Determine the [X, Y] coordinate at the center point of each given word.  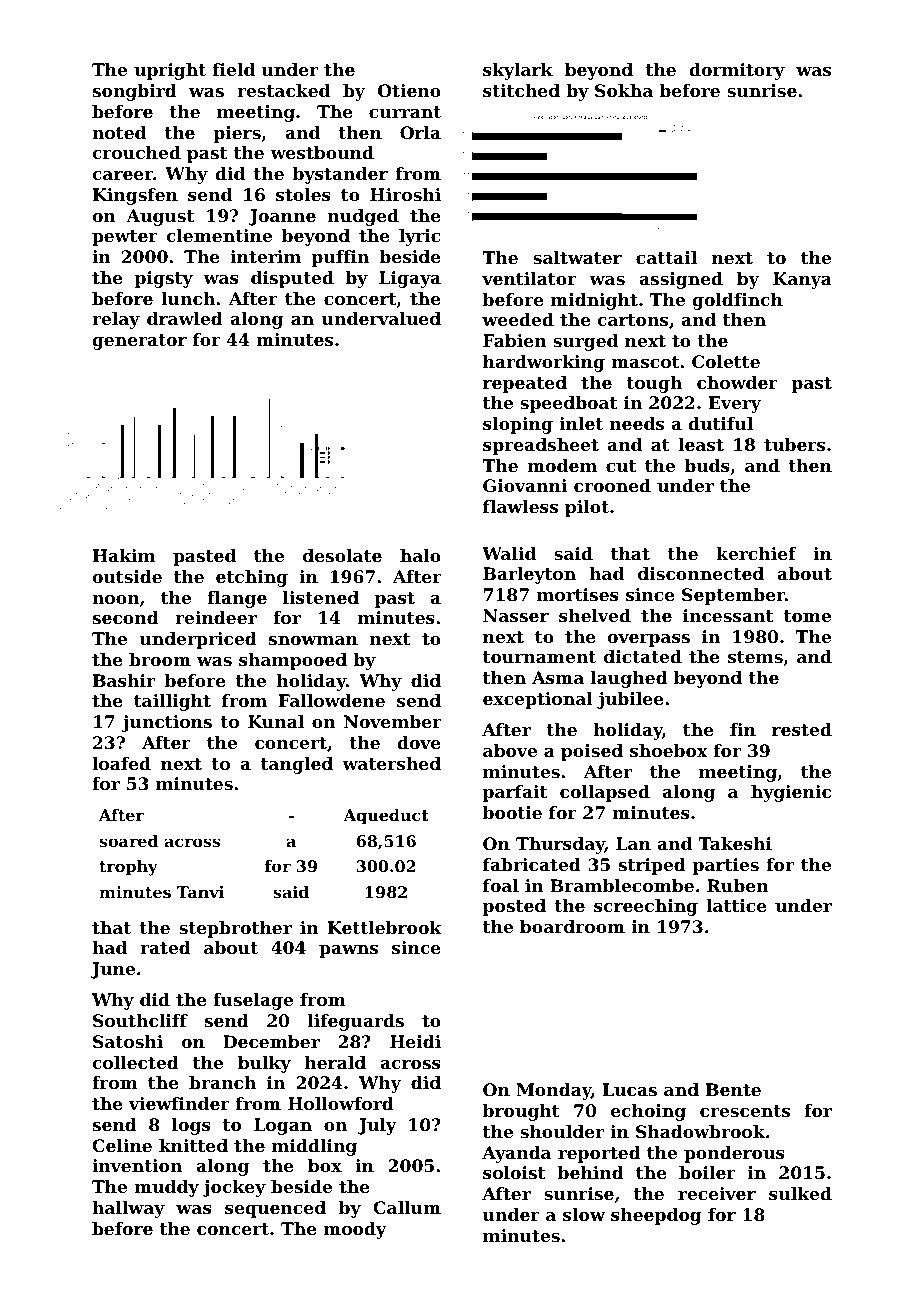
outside [127, 576]
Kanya [802, 280]
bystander [340, 175]
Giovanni [525, 485]
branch [222, 1082]
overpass [648, 640]
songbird [135, 92]
